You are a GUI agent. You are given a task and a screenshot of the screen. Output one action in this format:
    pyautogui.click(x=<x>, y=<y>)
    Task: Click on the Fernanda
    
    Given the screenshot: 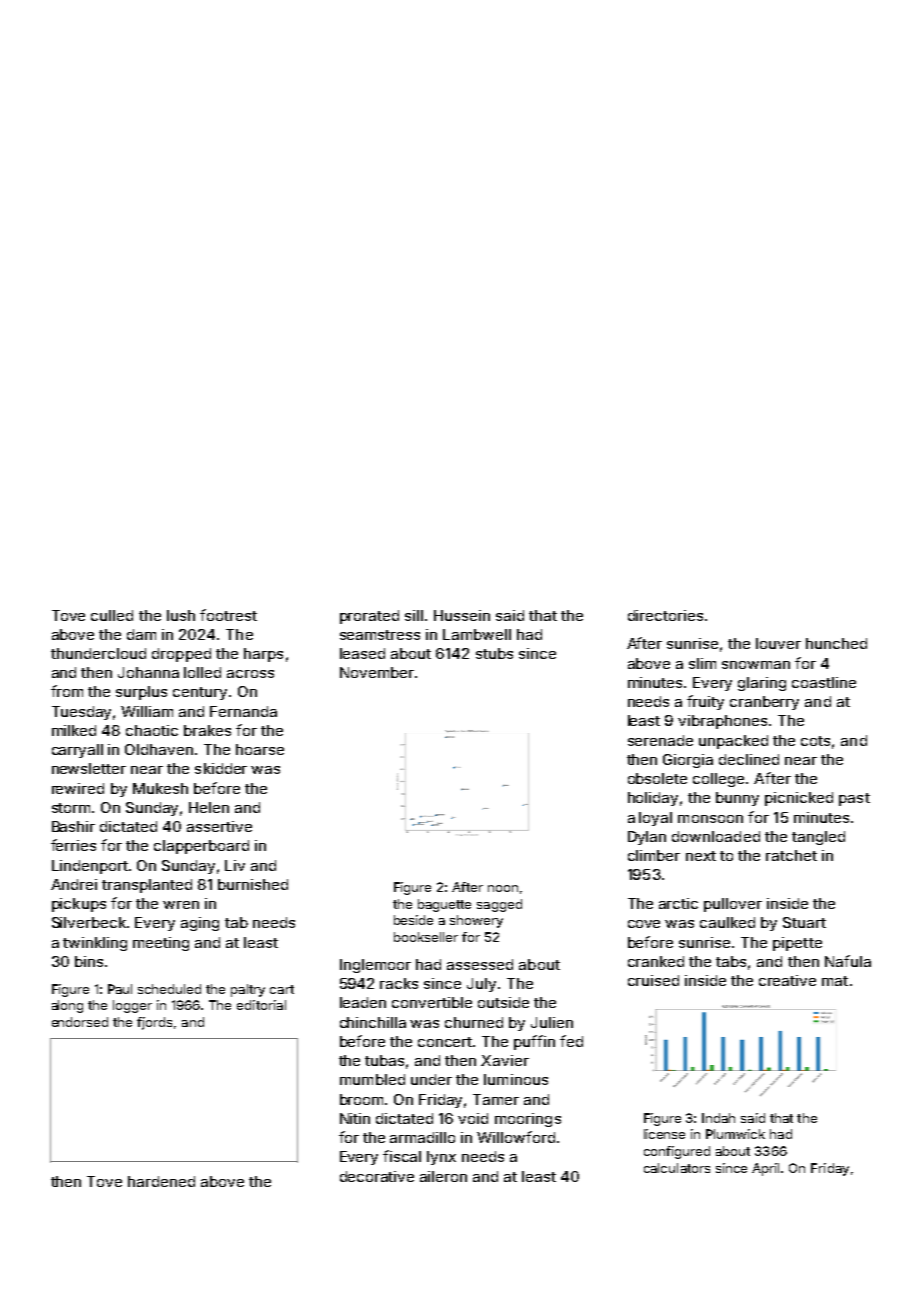 What is the action you would take?
    pyautogui.click(x=243, y=711)
